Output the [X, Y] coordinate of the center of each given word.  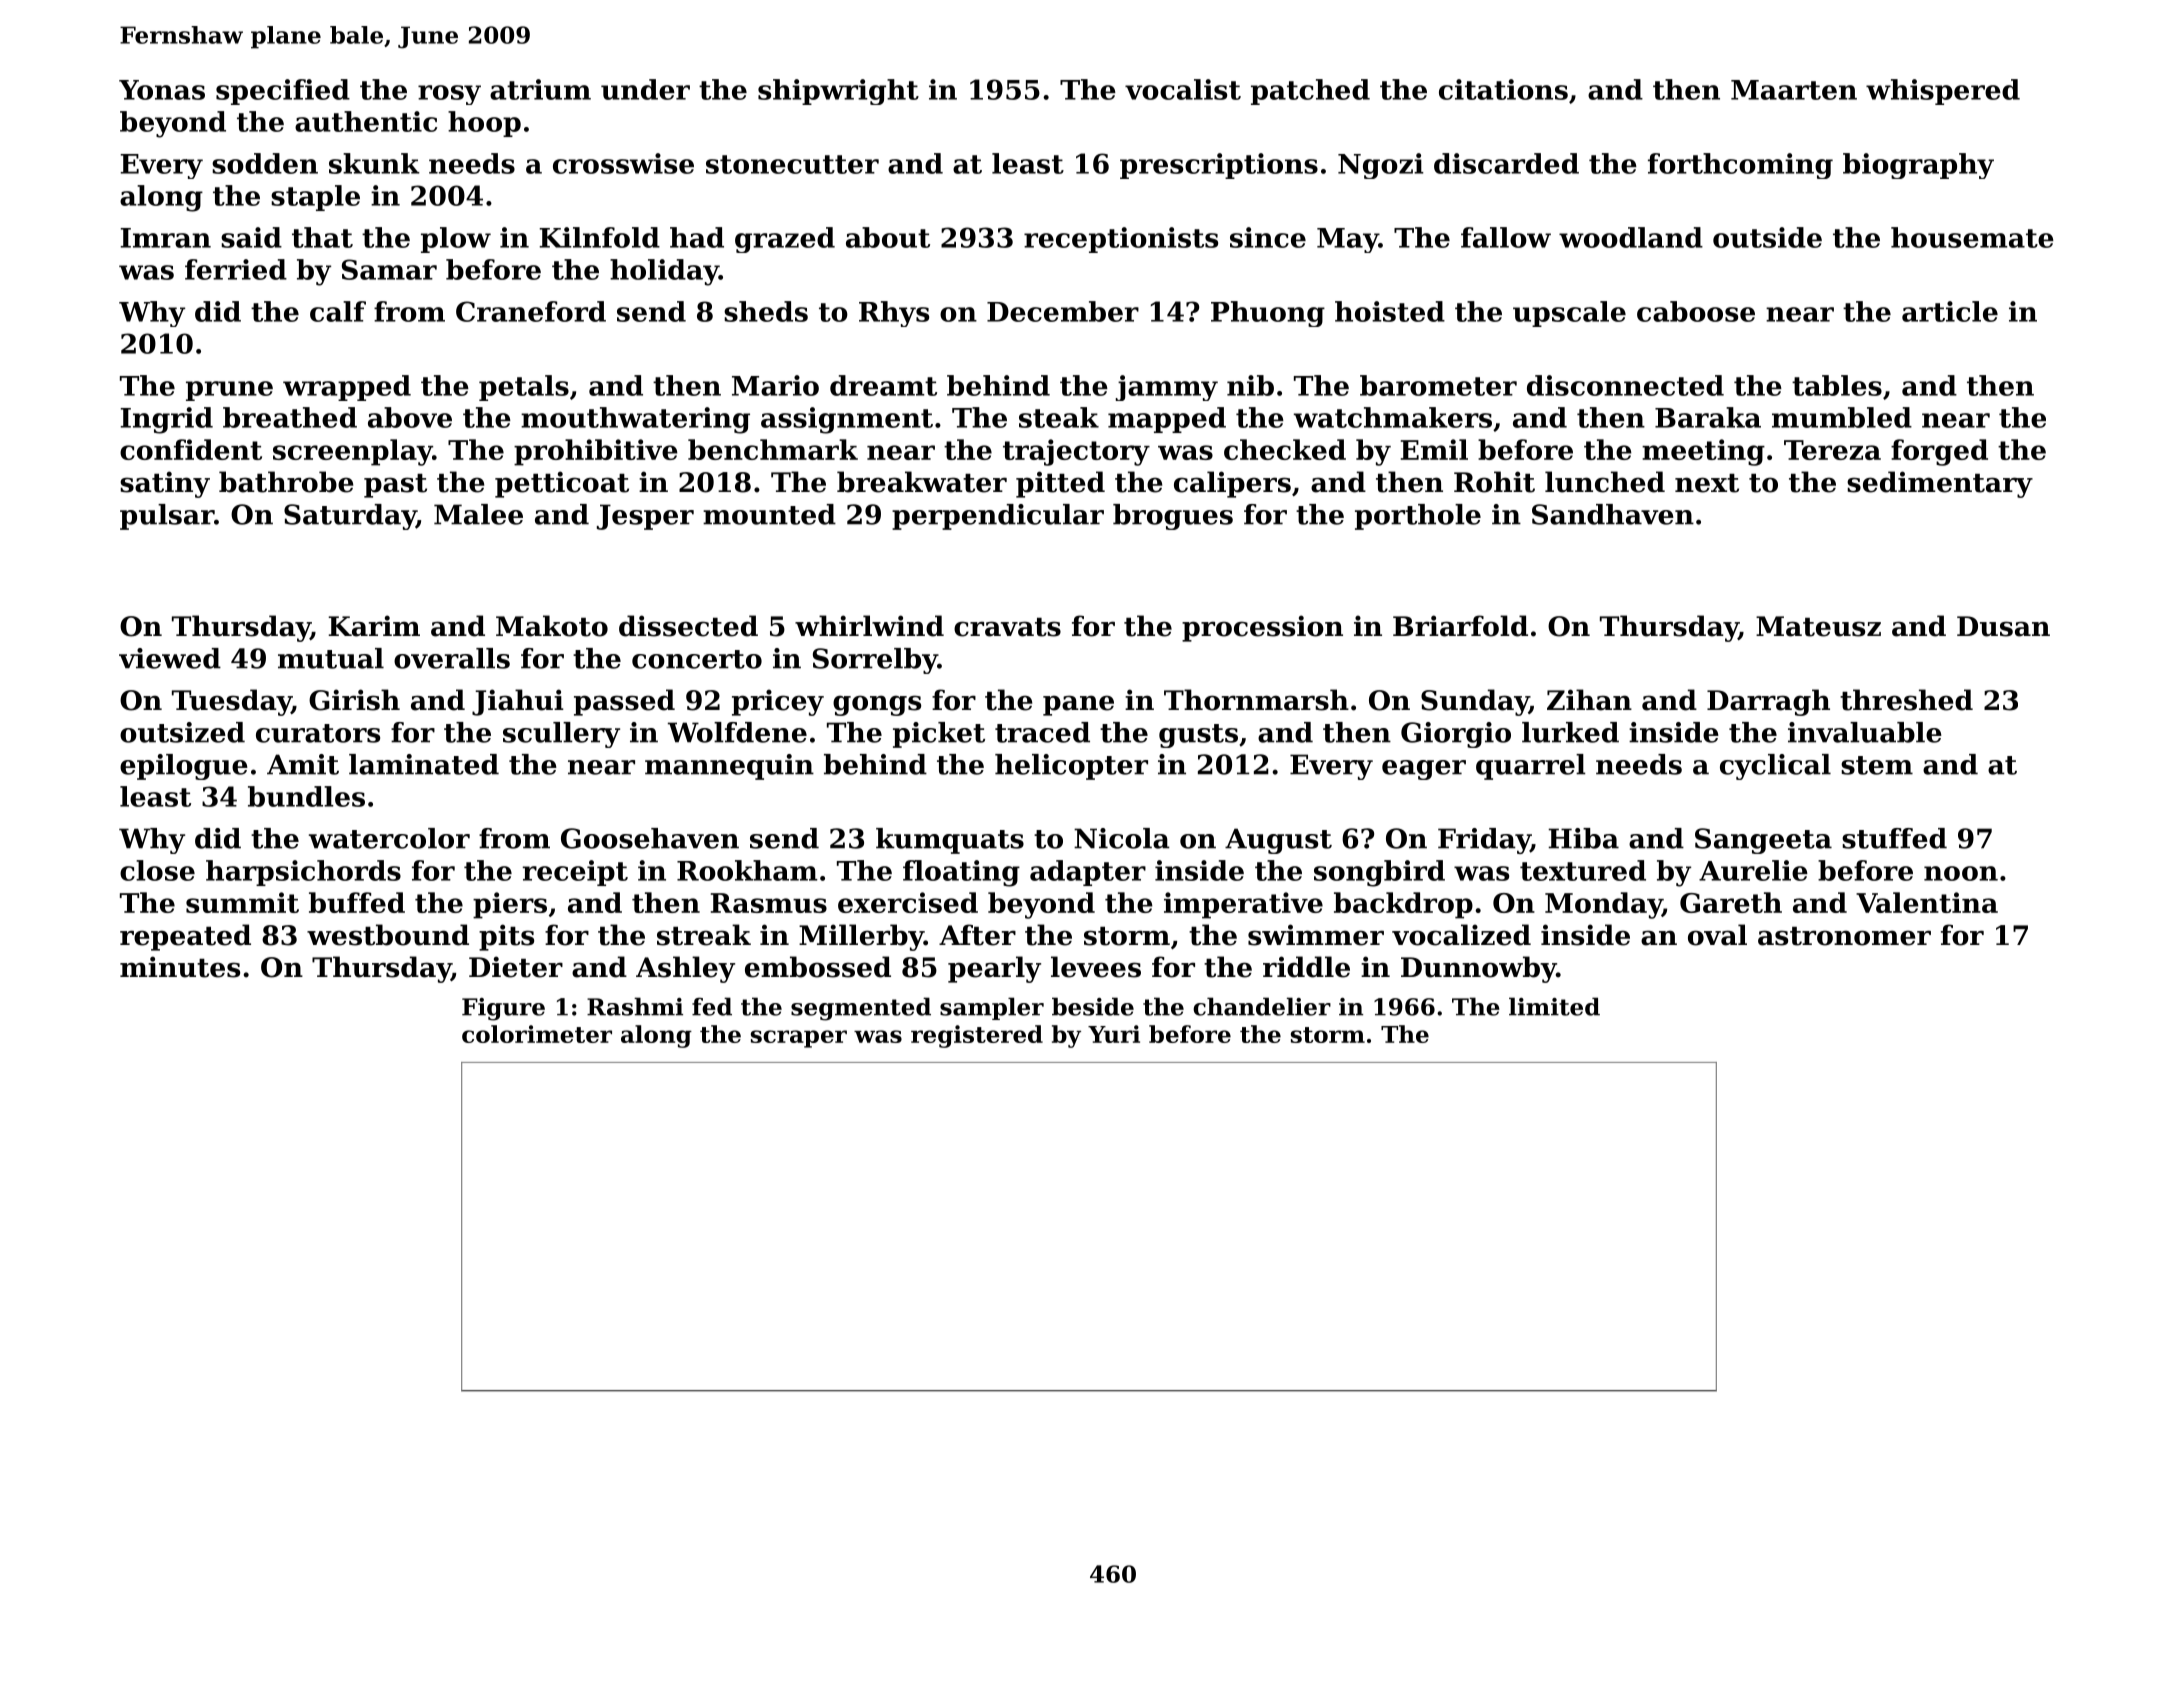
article [1950, 311]
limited [1554, 1006]
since [1268, 237]
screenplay [352, 452]
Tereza [1832, 450]
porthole [1418, 517]
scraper [799, 1039]
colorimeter [537, 1034]
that [322, 237]
